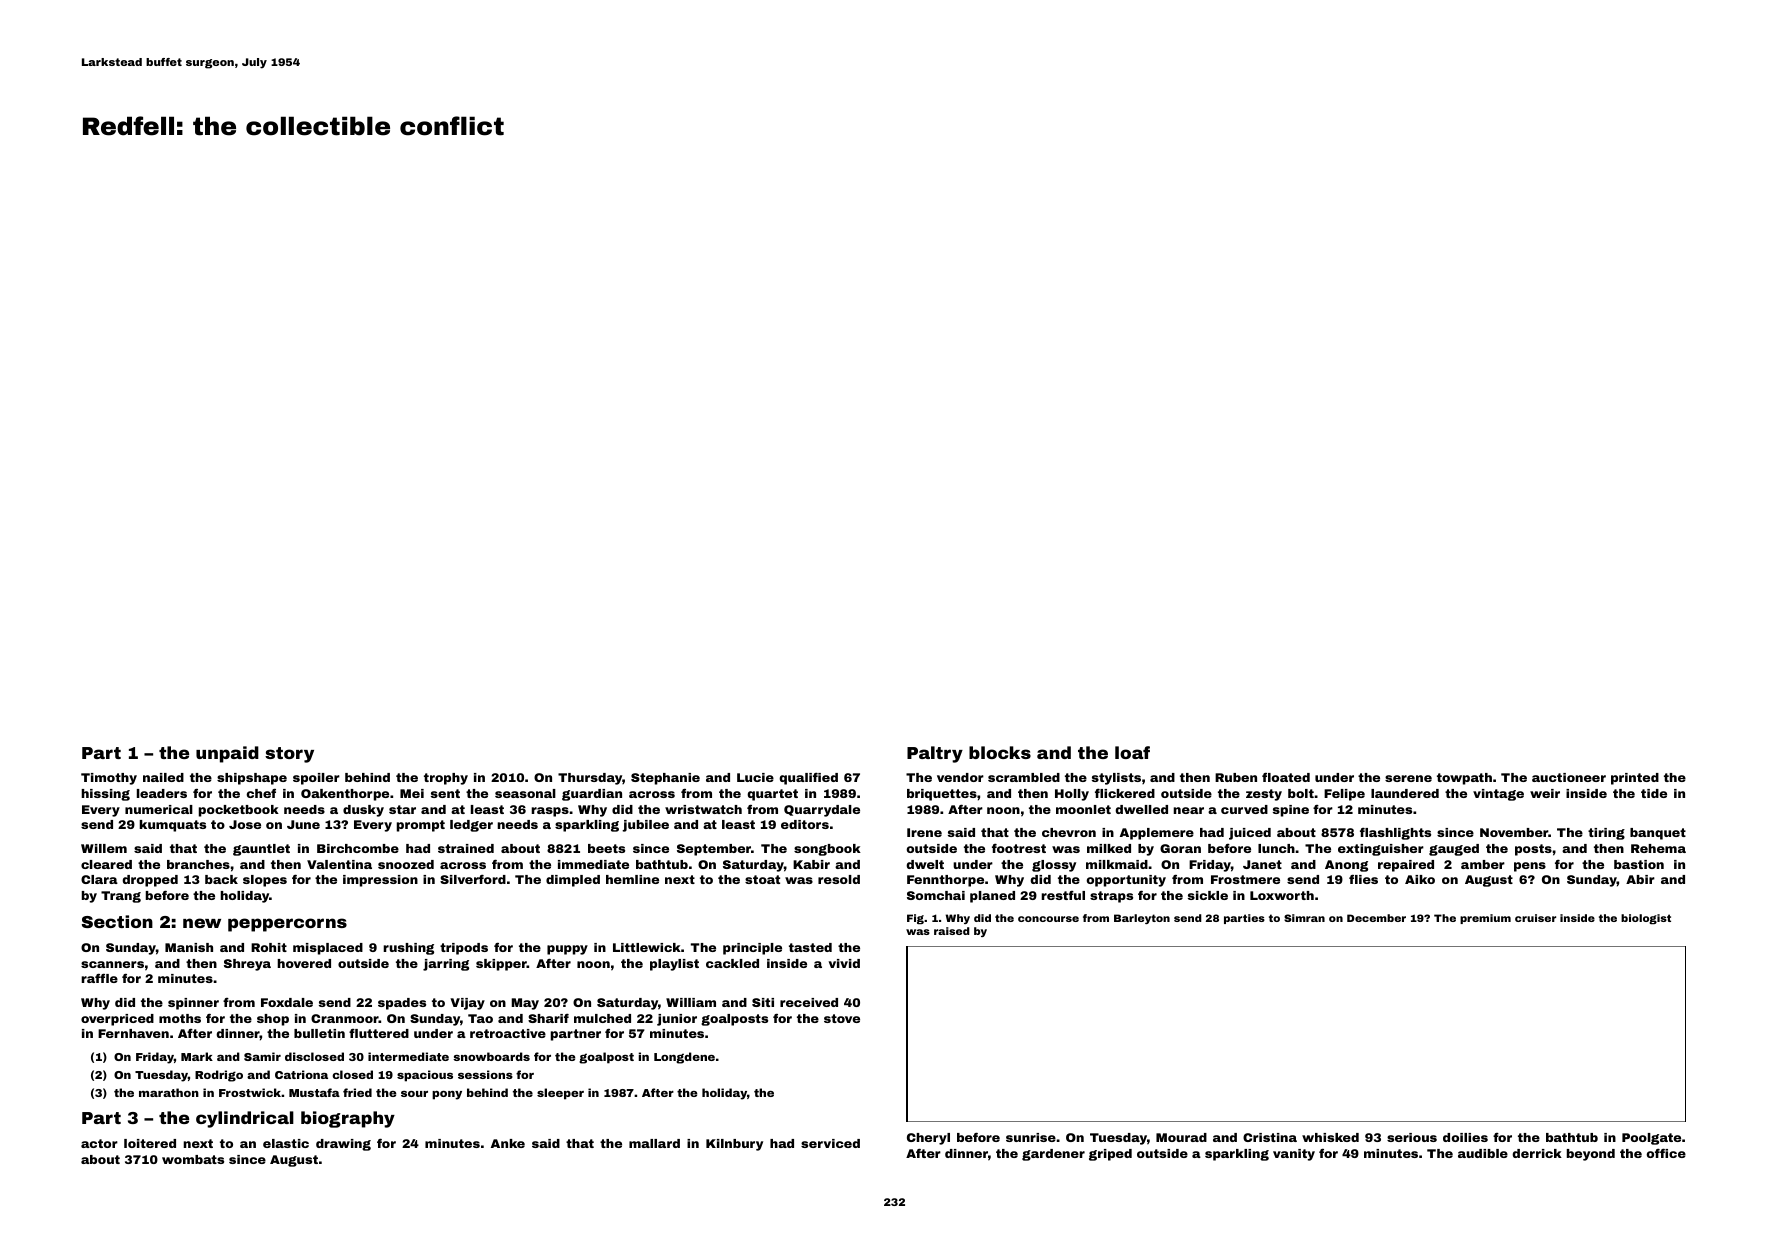 The height and width of the page is (1249, 1767). I want to click on Fig, so click(915, 919).
